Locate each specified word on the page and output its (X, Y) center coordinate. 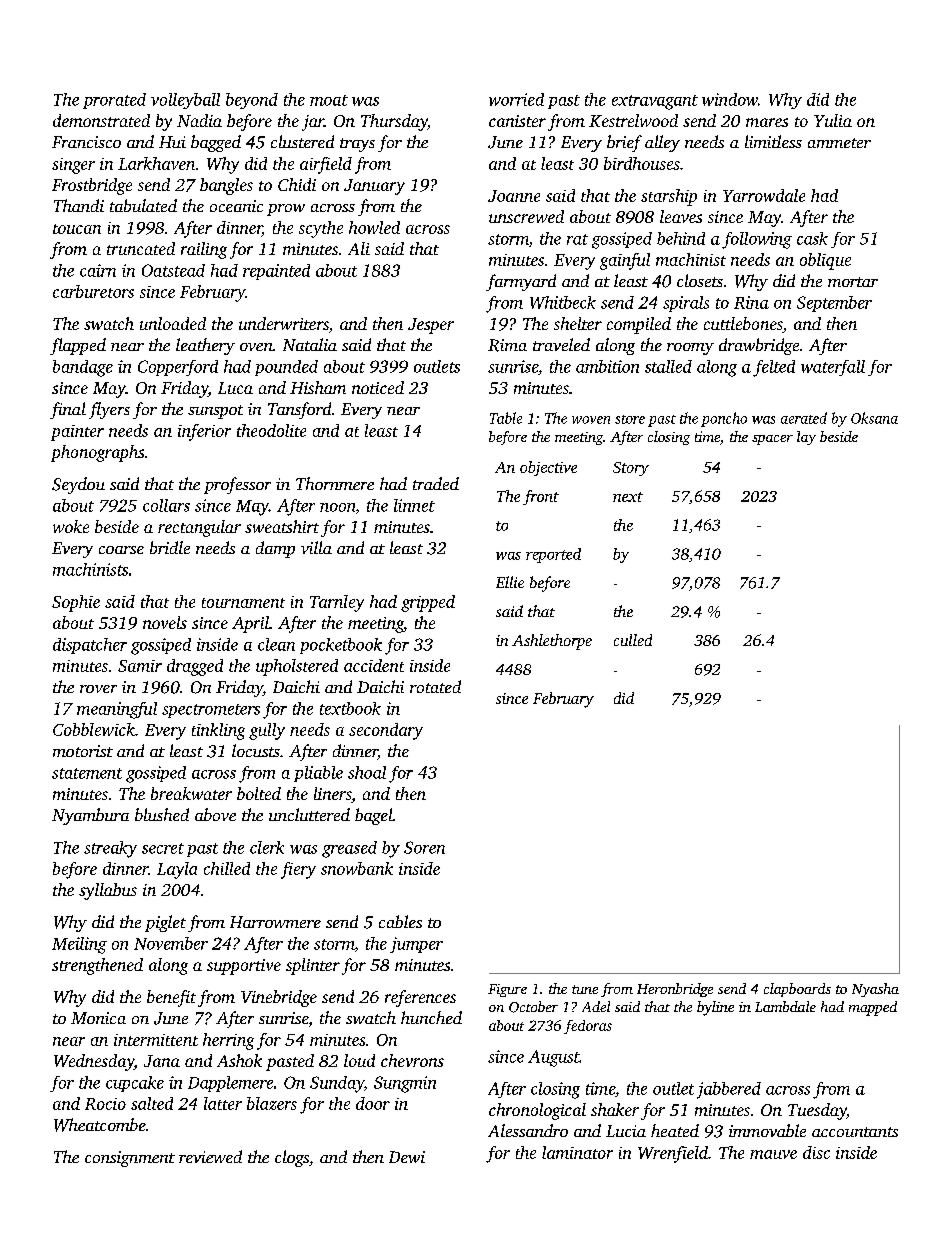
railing (204, 250)
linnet (414, 505)
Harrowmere (275, 922)
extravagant (655, 102)
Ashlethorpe (552, 642)
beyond (252, 101)
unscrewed (526, 216)
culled (633, 640)
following (757, 240)
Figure (507, 990)
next (628, 497)
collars (166, 505)
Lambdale (785, 1006)
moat (329, 100)
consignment (130, 1159)
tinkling (218, 731)
